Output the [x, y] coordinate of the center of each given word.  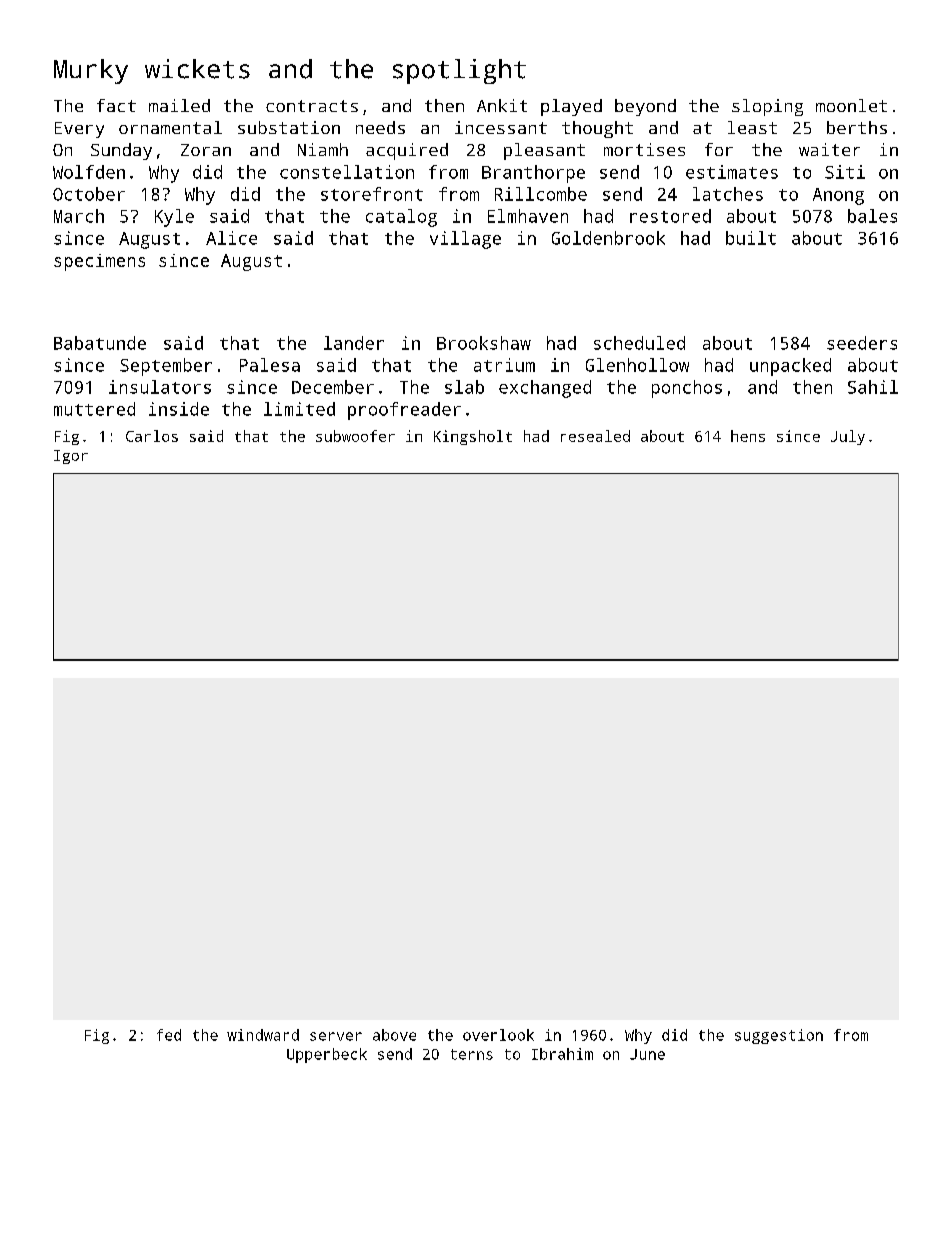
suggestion [779, 1036]
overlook [498, 1035]
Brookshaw [484, 343]
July [848, 437]
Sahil [873, 387]
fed [169, 1035]
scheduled [639, 343]
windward [263, 1035]
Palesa [270, 365]
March [79, 216]
